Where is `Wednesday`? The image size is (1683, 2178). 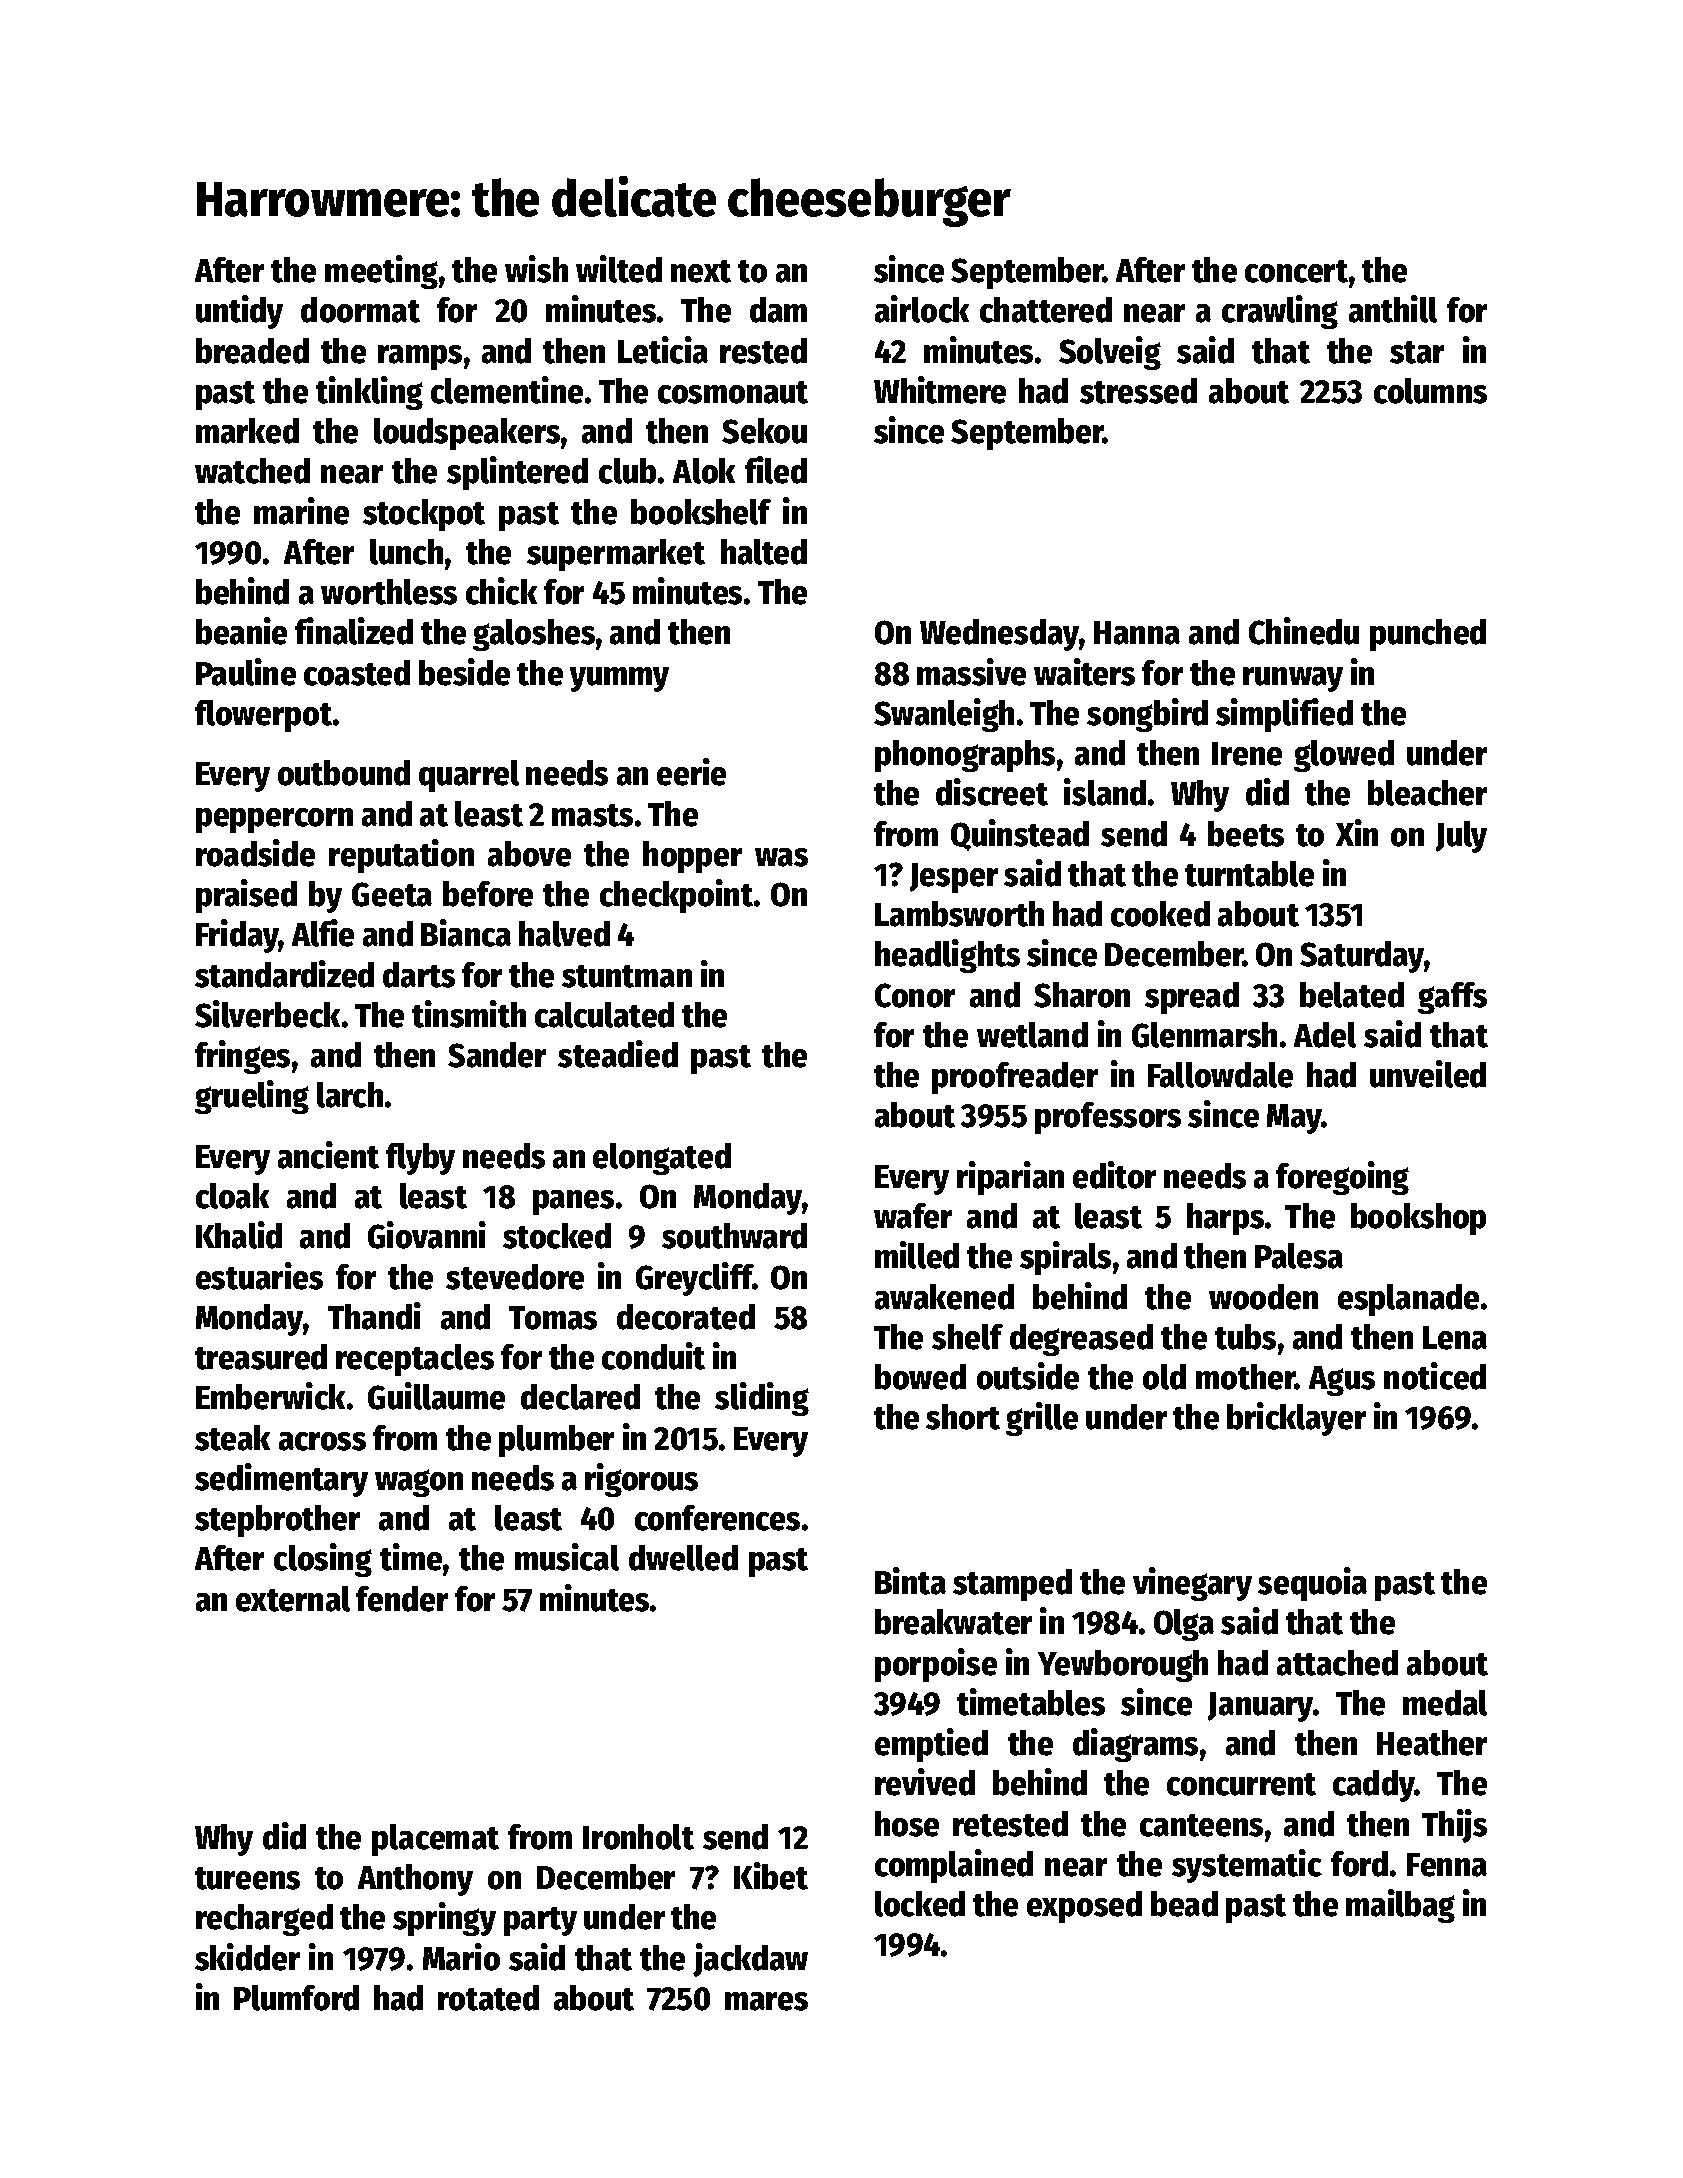
Wednesday is located at coordinates (999, 635).
